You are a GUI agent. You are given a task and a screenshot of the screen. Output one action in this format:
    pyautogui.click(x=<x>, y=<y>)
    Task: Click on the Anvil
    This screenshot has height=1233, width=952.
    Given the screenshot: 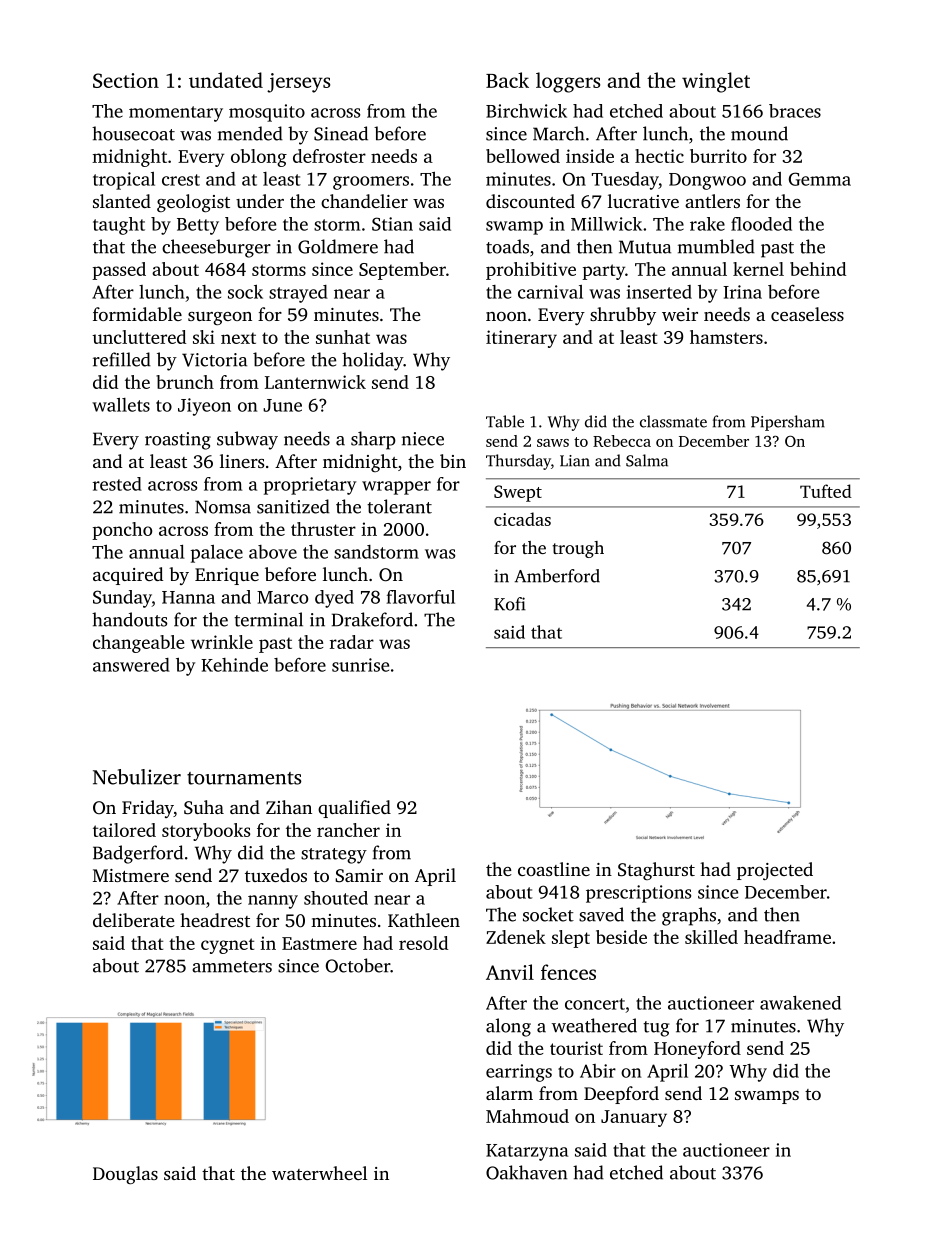 What is the action you would take?
    pyautogui.click(x=510, y=972)
